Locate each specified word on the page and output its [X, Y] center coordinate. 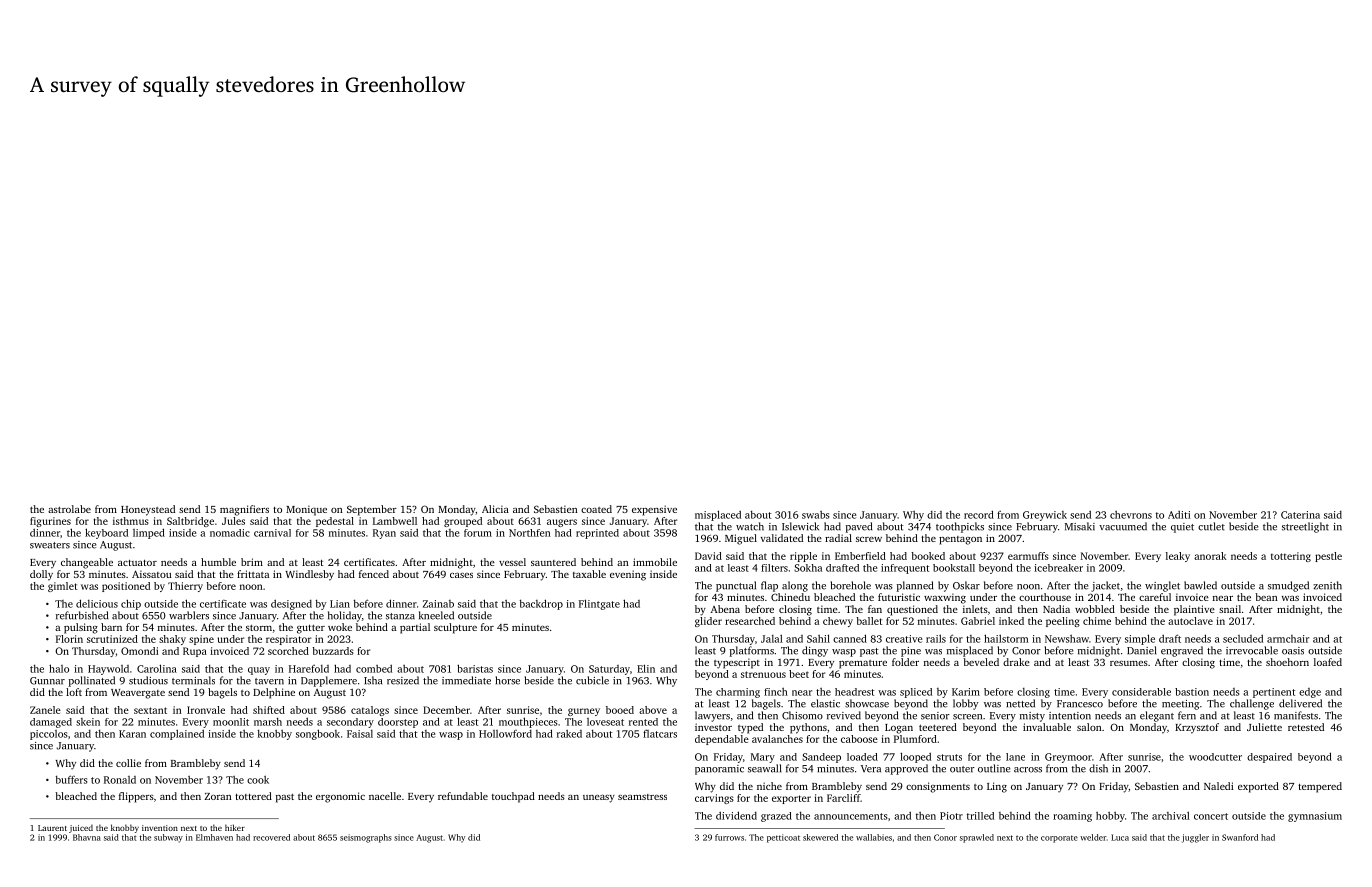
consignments [938, 787]
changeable [87, 563]
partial [415, 628]
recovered [271, 837]
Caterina [1300, 515]
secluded [1243, 638]
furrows [729, 837]
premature [863, 664]
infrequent [905, 569]
